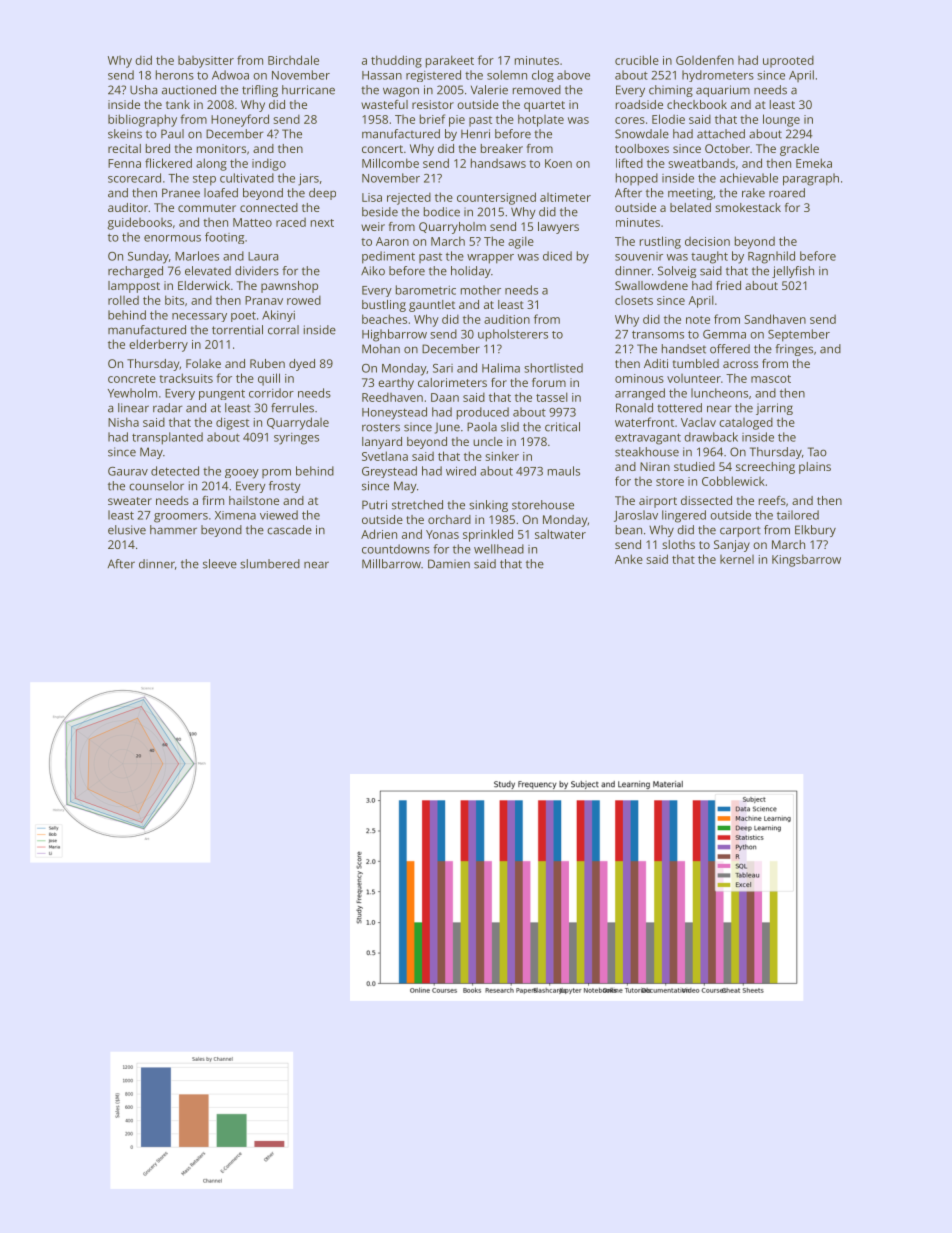 The width and height of the page is (952, 1233). What do you see at coordinates (798, 515) in the page?
I see `tailored` at bounding box center [798, 515].
